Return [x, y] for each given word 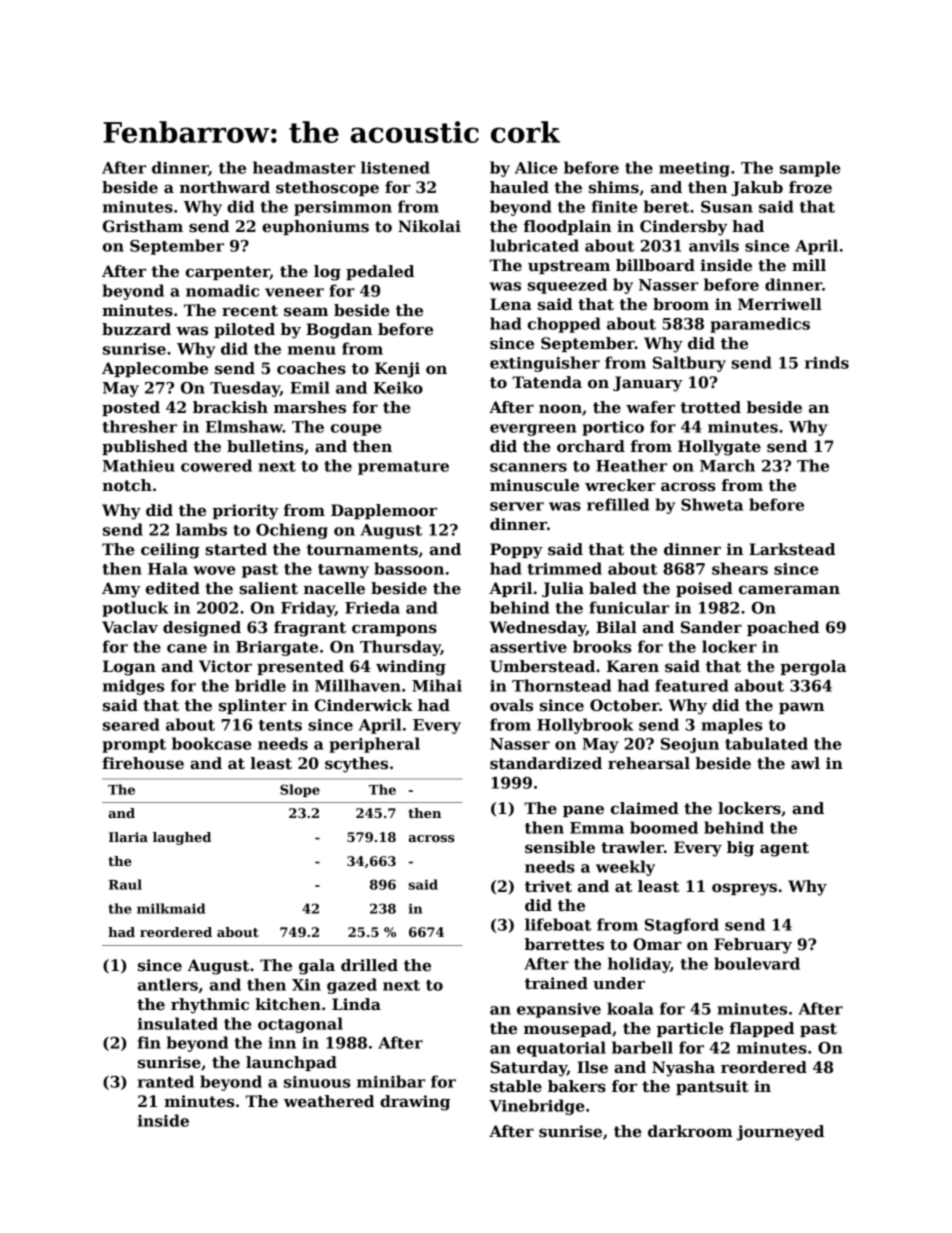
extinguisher [545, 364]
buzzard [136, 329]
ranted [166, 1081]
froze [810, 187]
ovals [511, 705]
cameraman [789, 589]
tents [280, 725]
